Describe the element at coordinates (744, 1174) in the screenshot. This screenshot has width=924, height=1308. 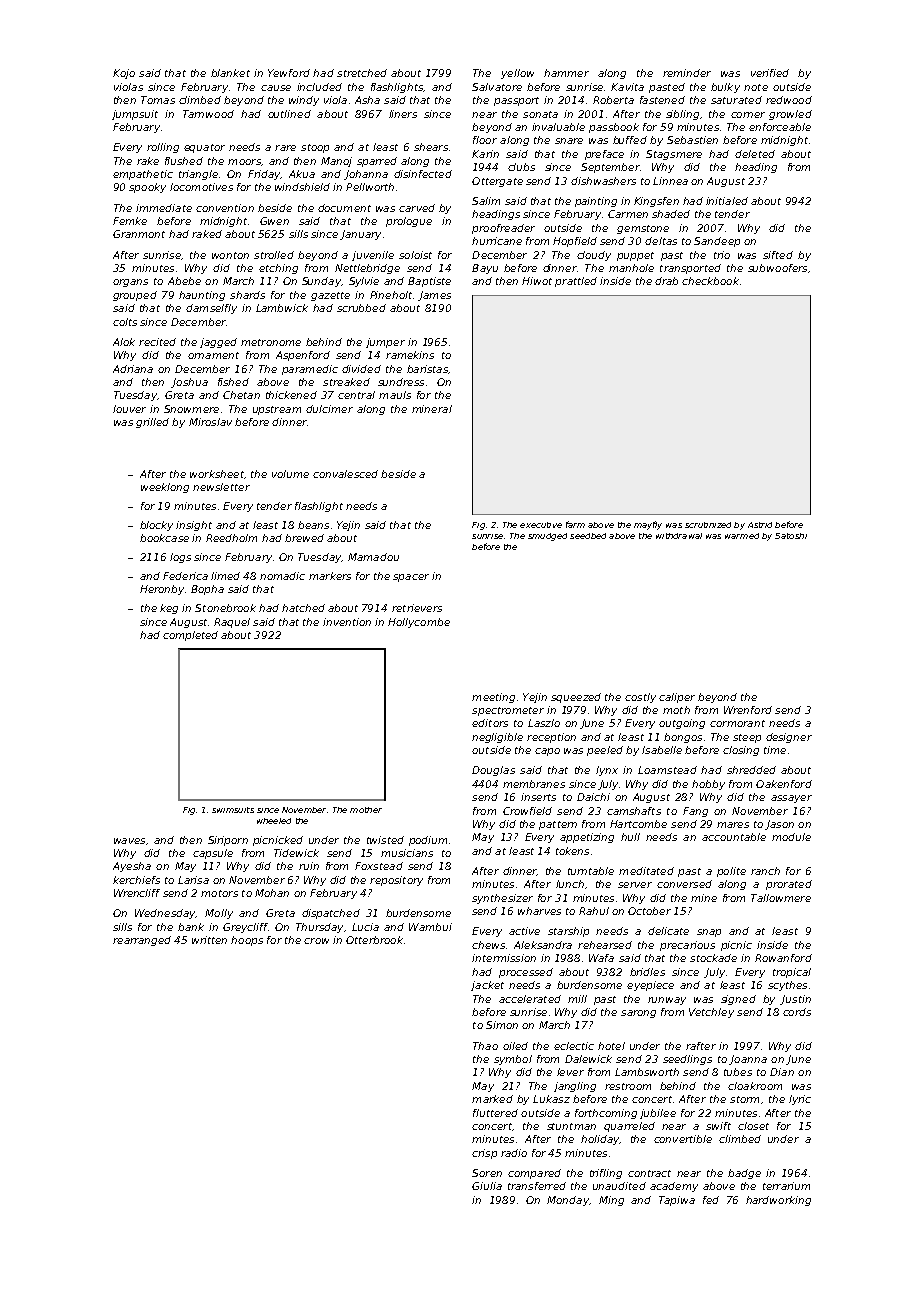
I see `badge` at that location.
